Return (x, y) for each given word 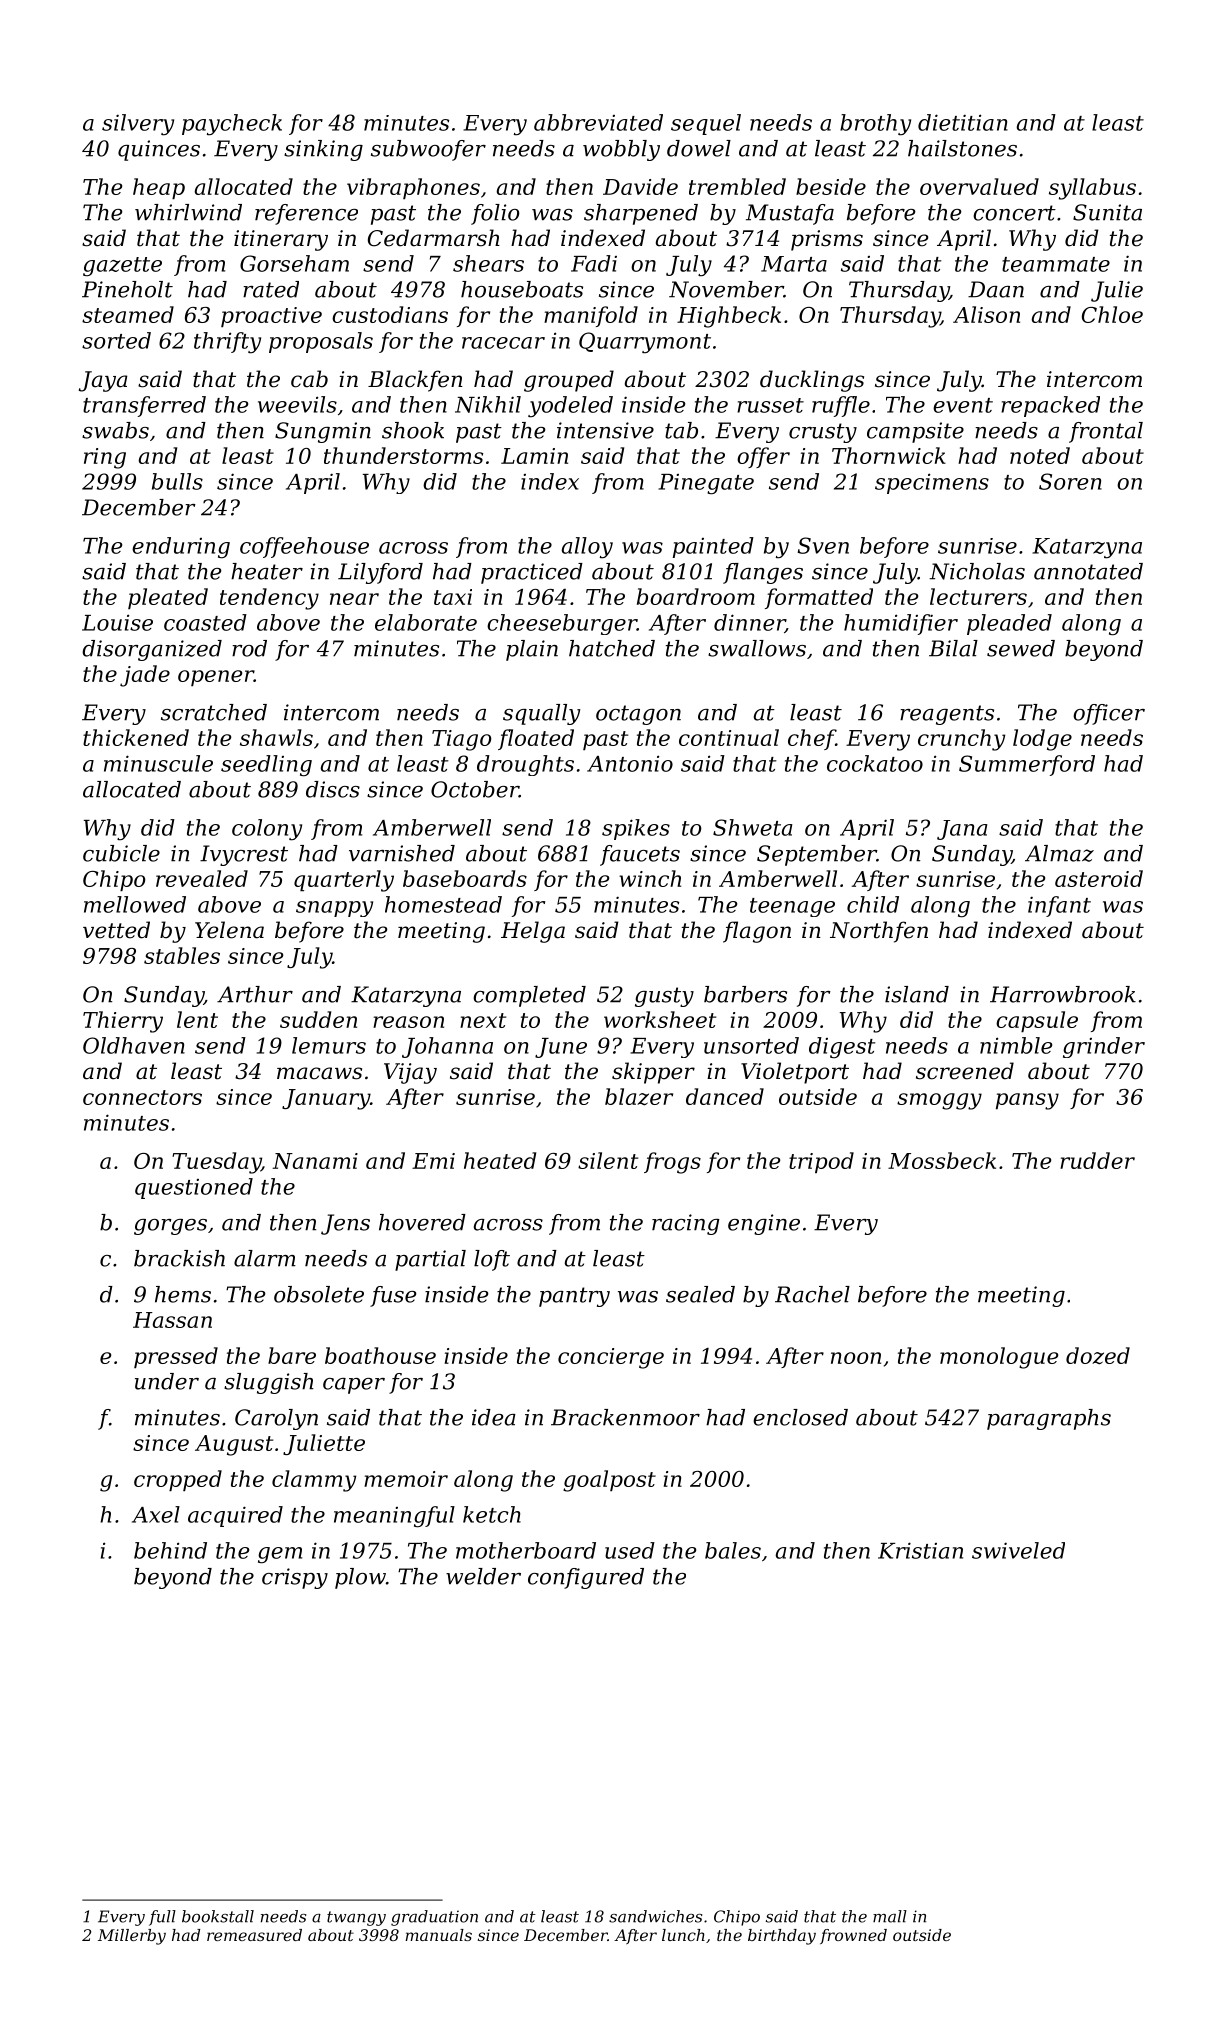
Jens (345, 1224)
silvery (138, 125)
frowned (853, 1936)
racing (686, 1224)
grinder (1104, 1047)
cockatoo (875, 763)
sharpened (641, 214)
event (963, 405)
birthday (782, 1937)
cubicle (121, 853)
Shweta (752, 827)
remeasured (254, 1935)
